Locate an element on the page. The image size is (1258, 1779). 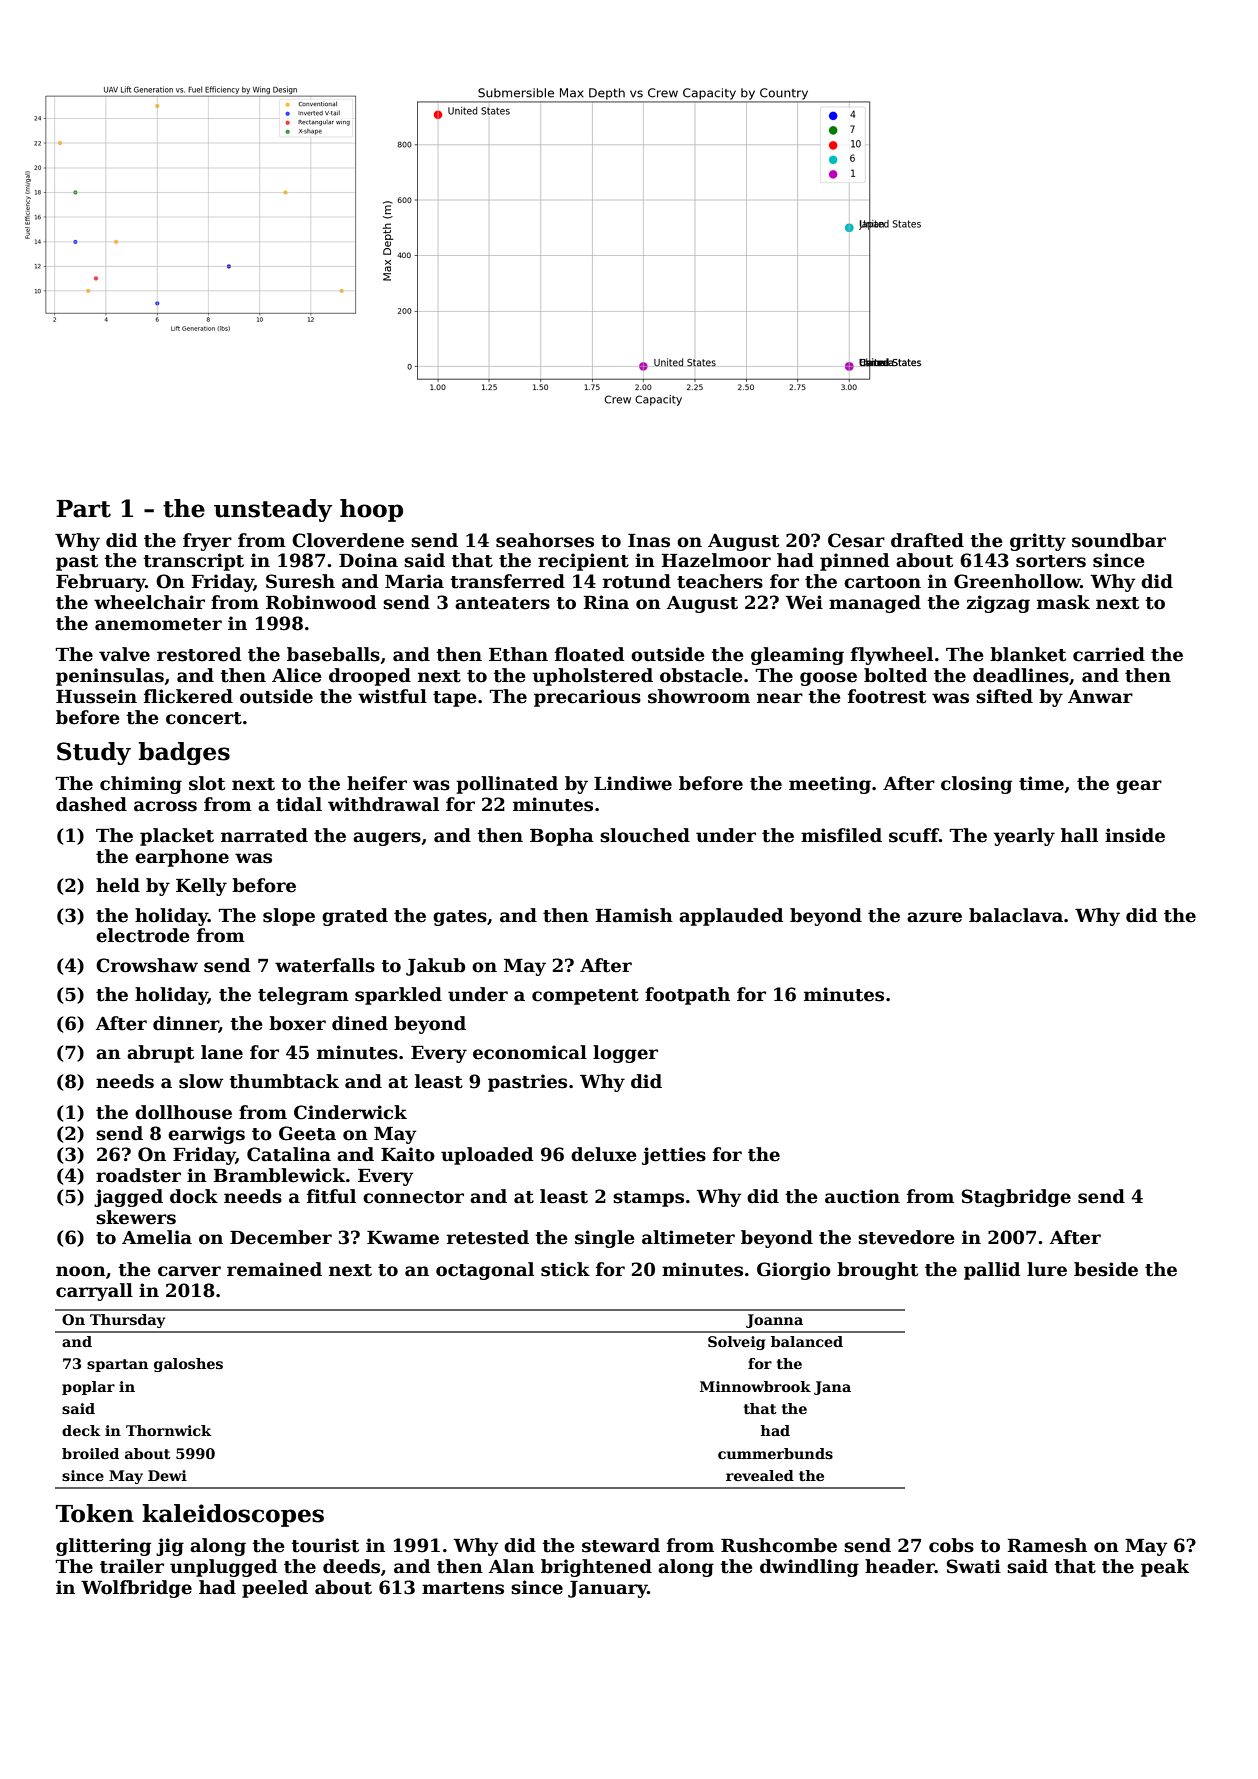
steward is located at coordinates (621, 1545).
